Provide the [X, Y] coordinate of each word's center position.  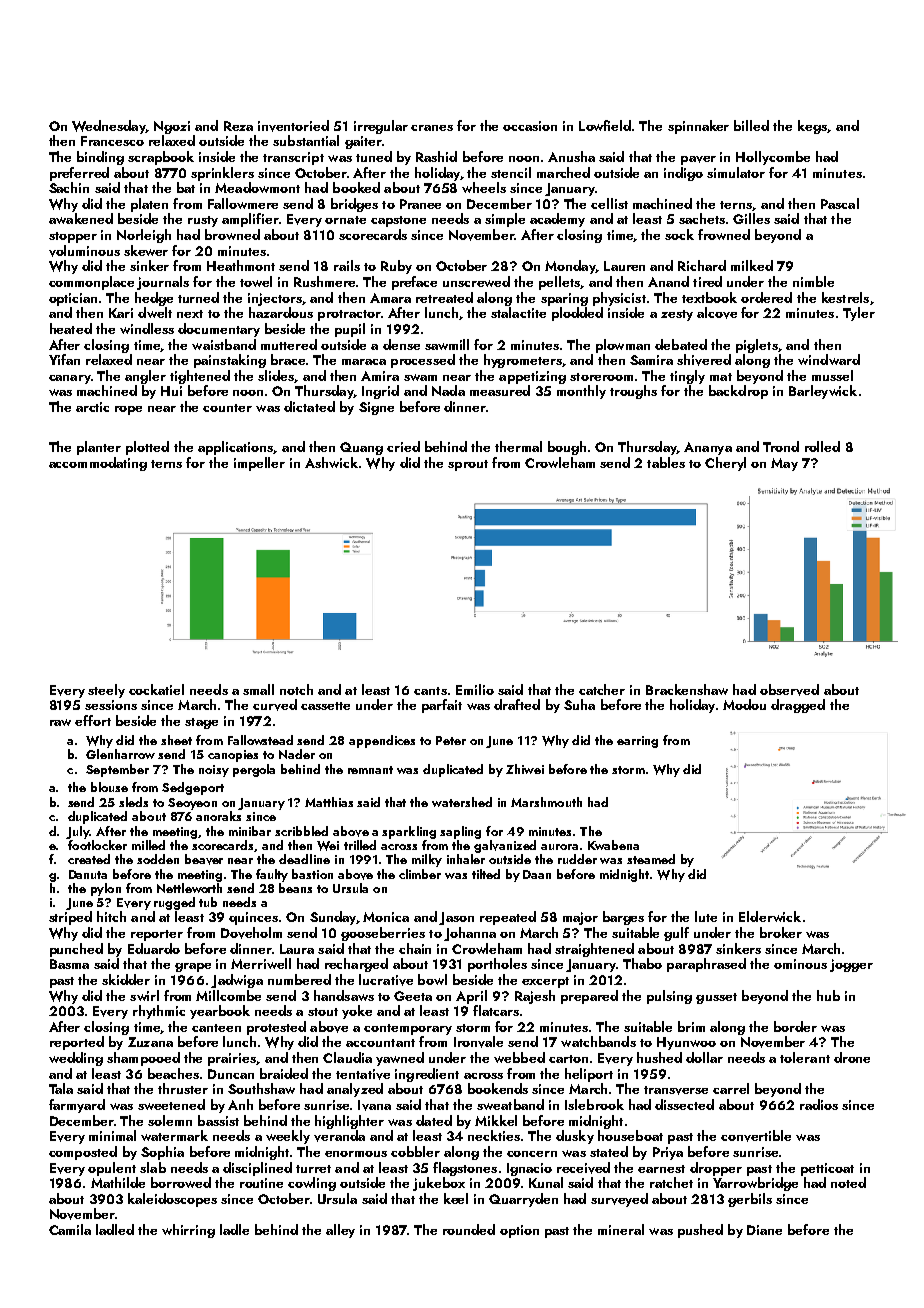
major [580, 918]
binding [100, 158]
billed [751, 125]
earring [637, 742]
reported [77, 1043]
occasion [530, 126]
